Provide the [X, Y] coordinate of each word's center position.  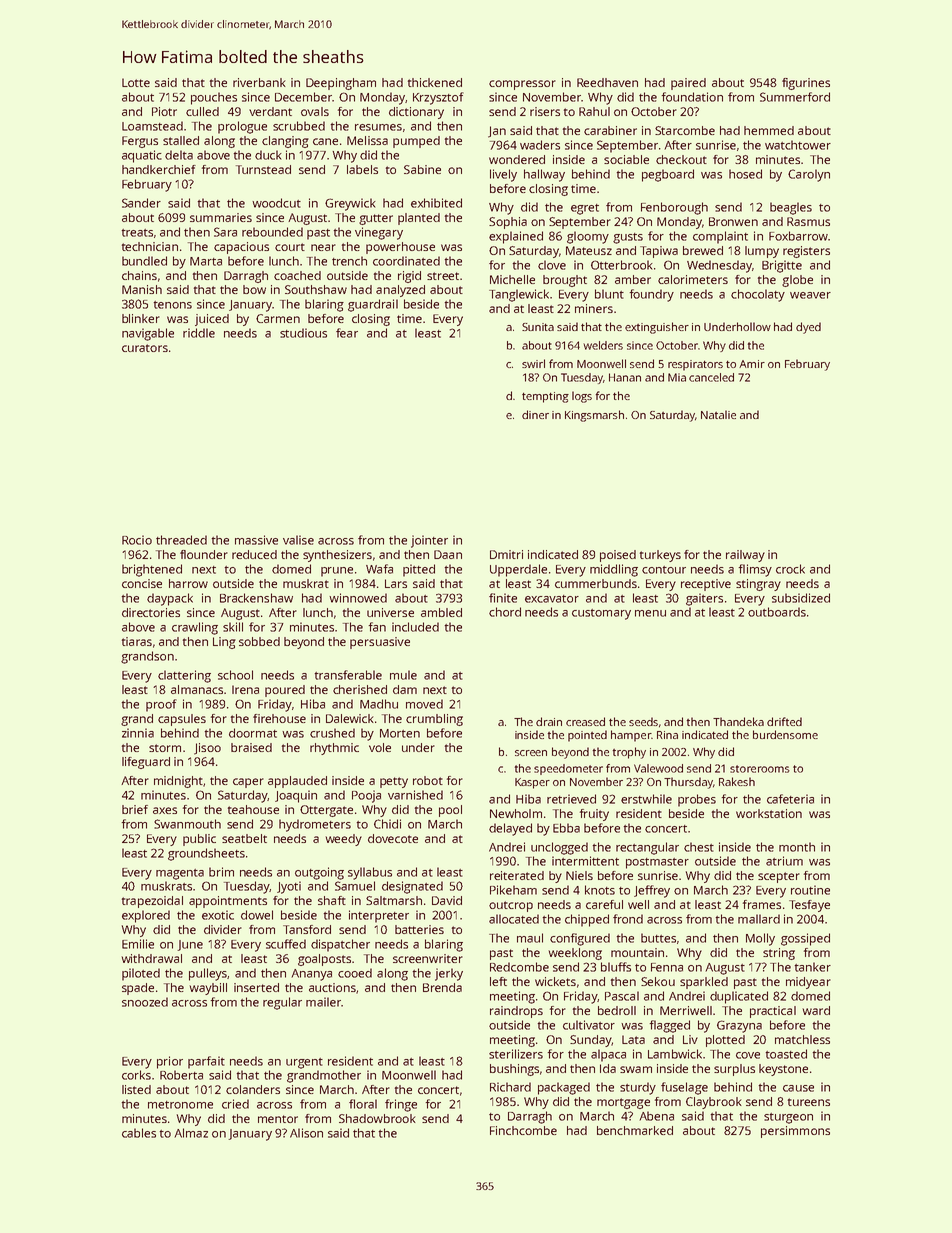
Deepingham [341, 84]
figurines [806, 84]
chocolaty [758, 295]
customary [601, 614]
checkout [681, 159]
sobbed [259, 641]
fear [347, 333]
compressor [522, 85]
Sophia [508, 223]
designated [412, 887]
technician [150, 246]
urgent [304, 1063]
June [190, 945]
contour [664, 570]
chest [699, 847]
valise [298, 540]
